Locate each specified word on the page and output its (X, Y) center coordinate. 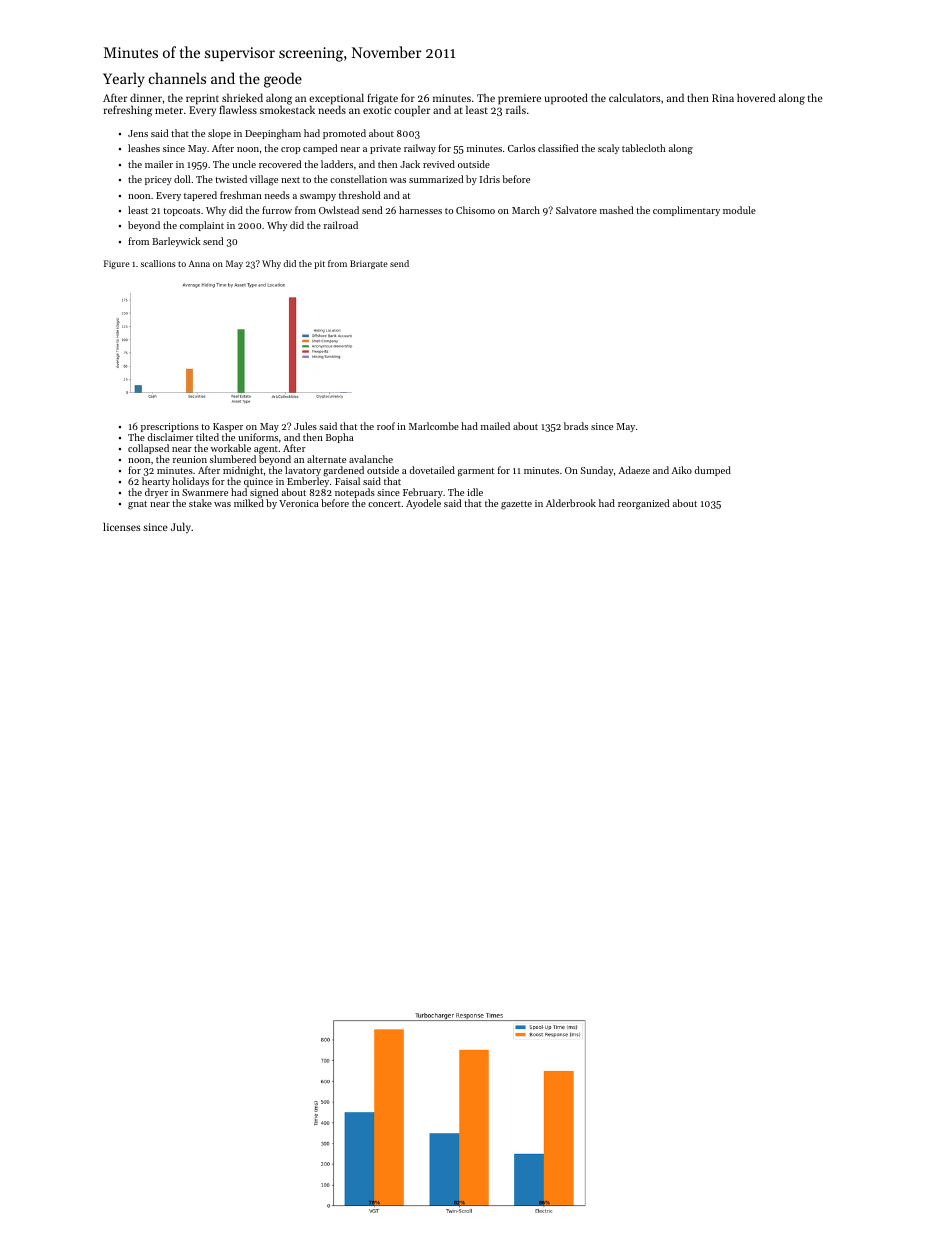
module (739, 210)
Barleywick (176, 242)
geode (283, 80)
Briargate (369, 264)
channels (177, 78)
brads (576, 426)
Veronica (299, 503)
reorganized (643, 504)
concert (384, 504)
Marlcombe (434, 426)
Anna (199, 263)
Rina (723, 98)
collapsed (148, 449)
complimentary (686, 211)
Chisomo (475, 210)
